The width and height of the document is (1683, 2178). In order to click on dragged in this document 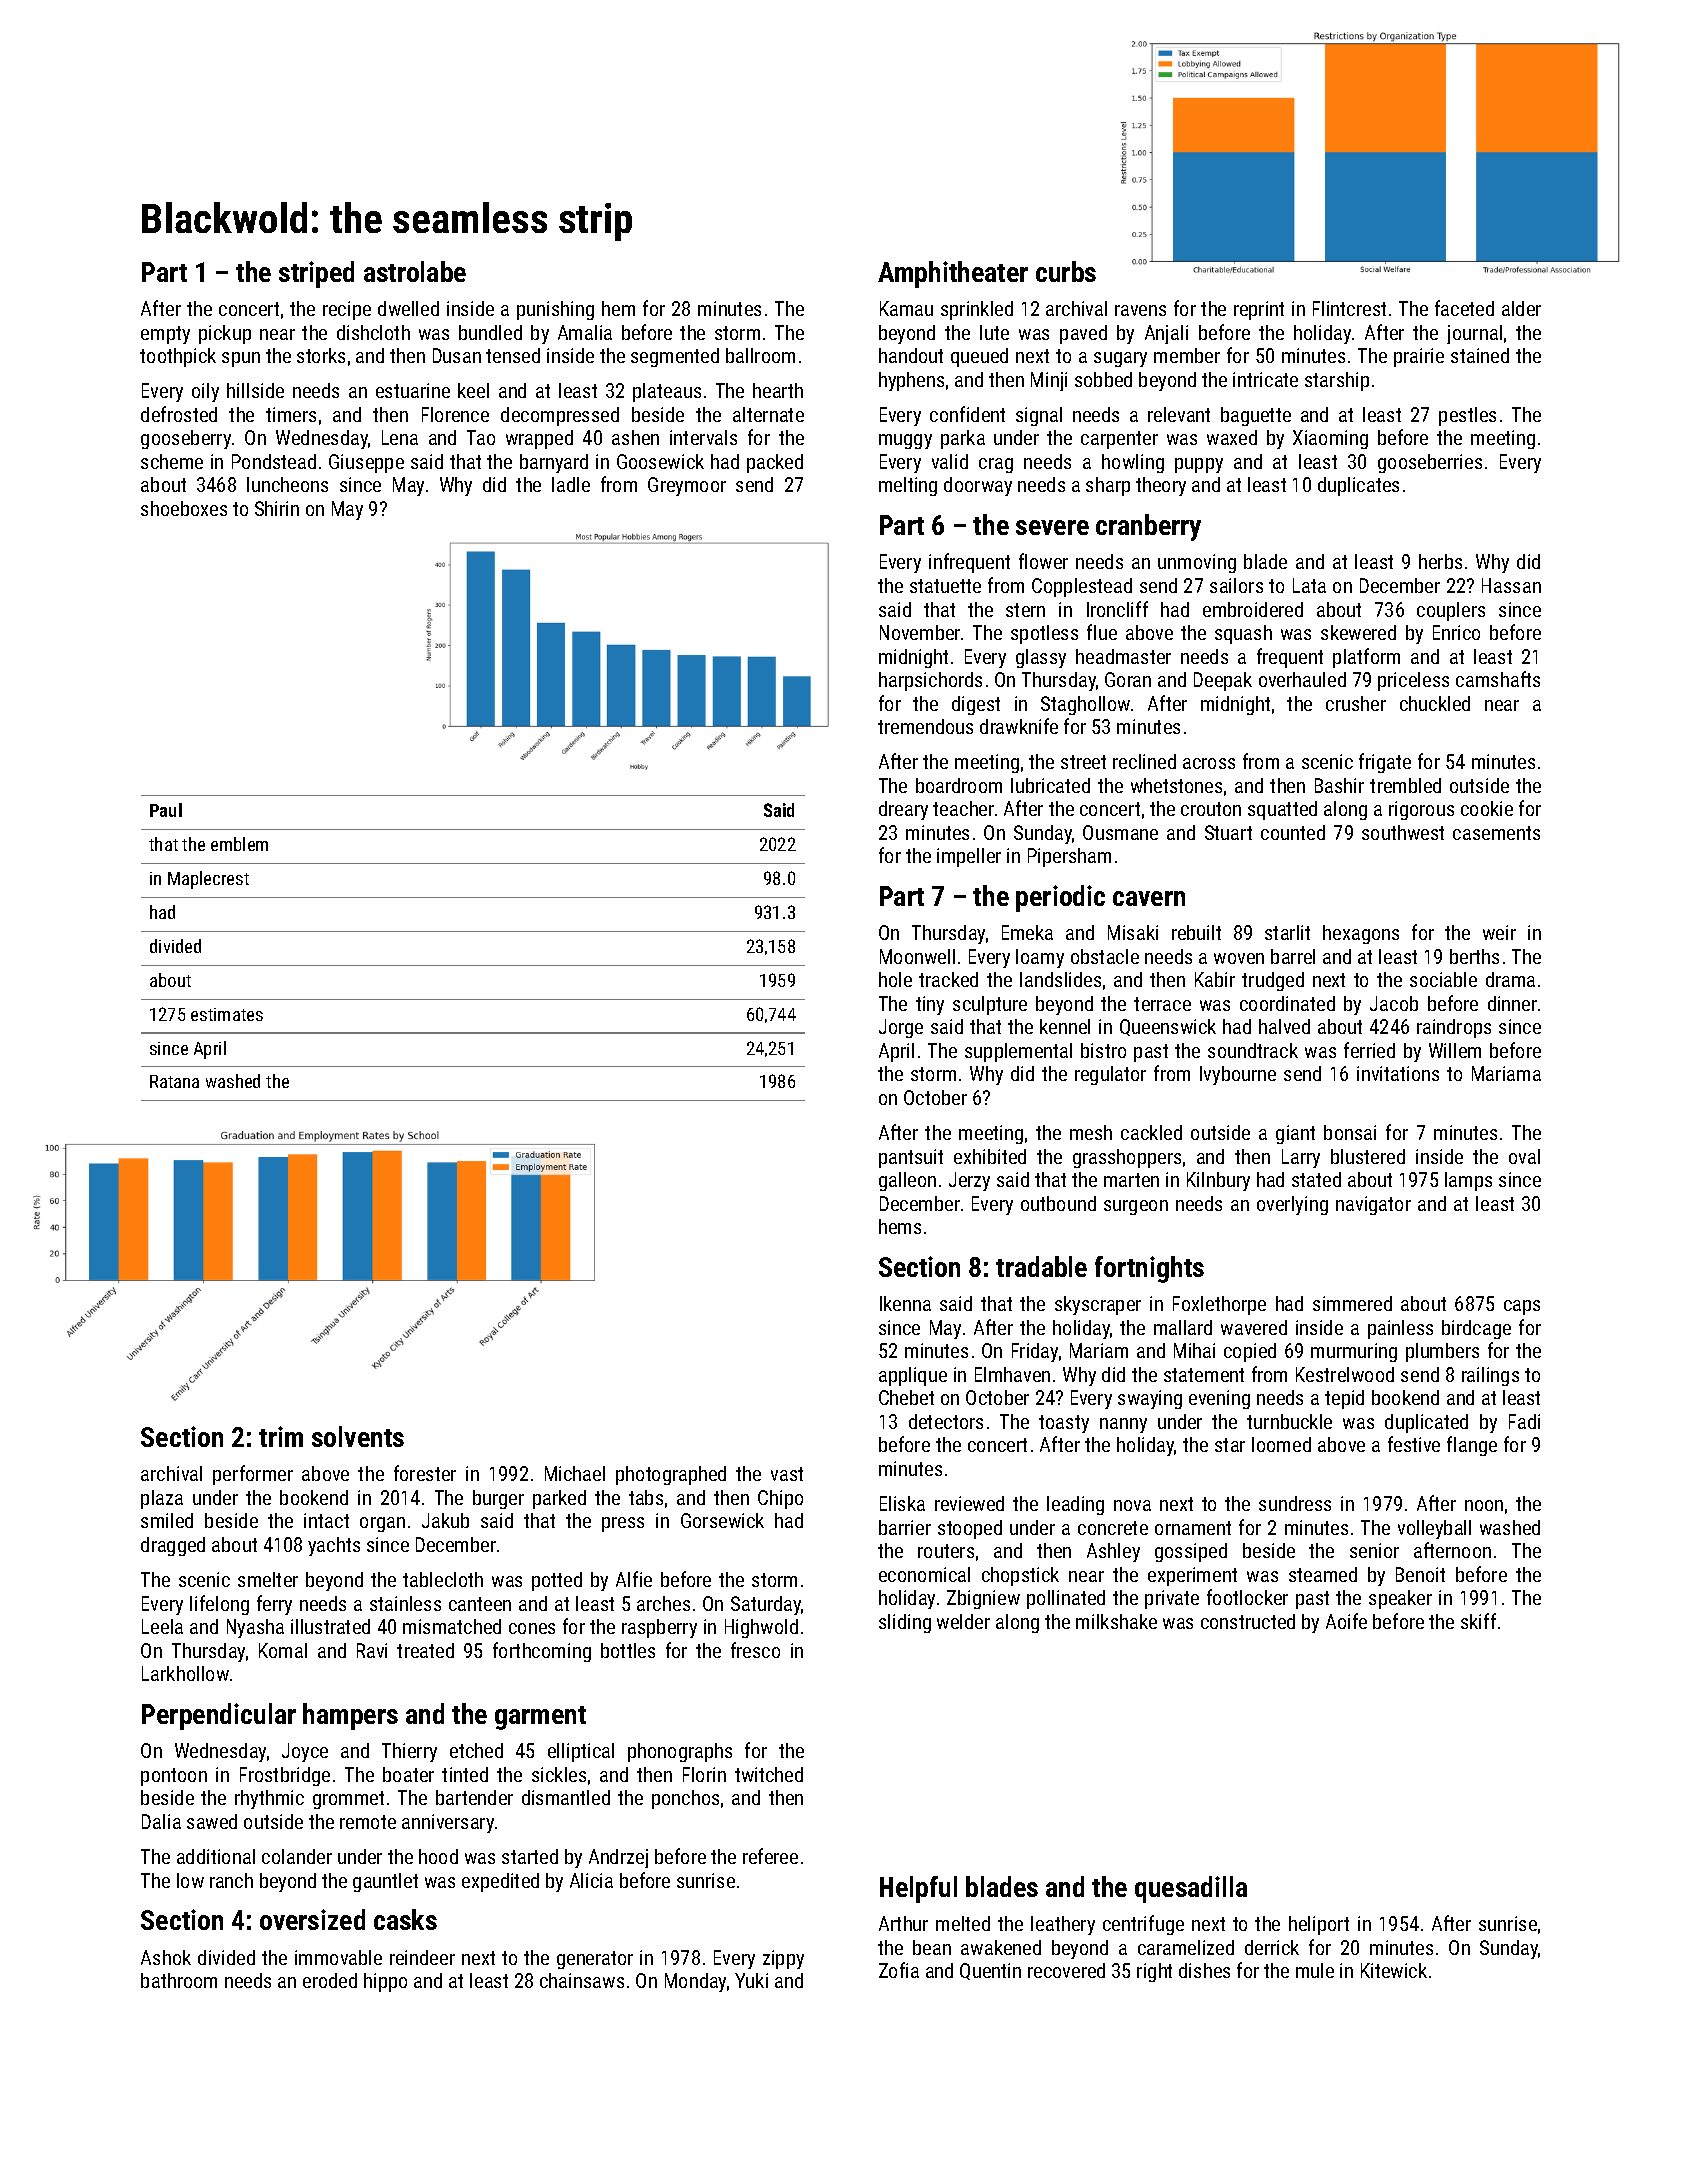, I will do `click(173, 1546)`.
